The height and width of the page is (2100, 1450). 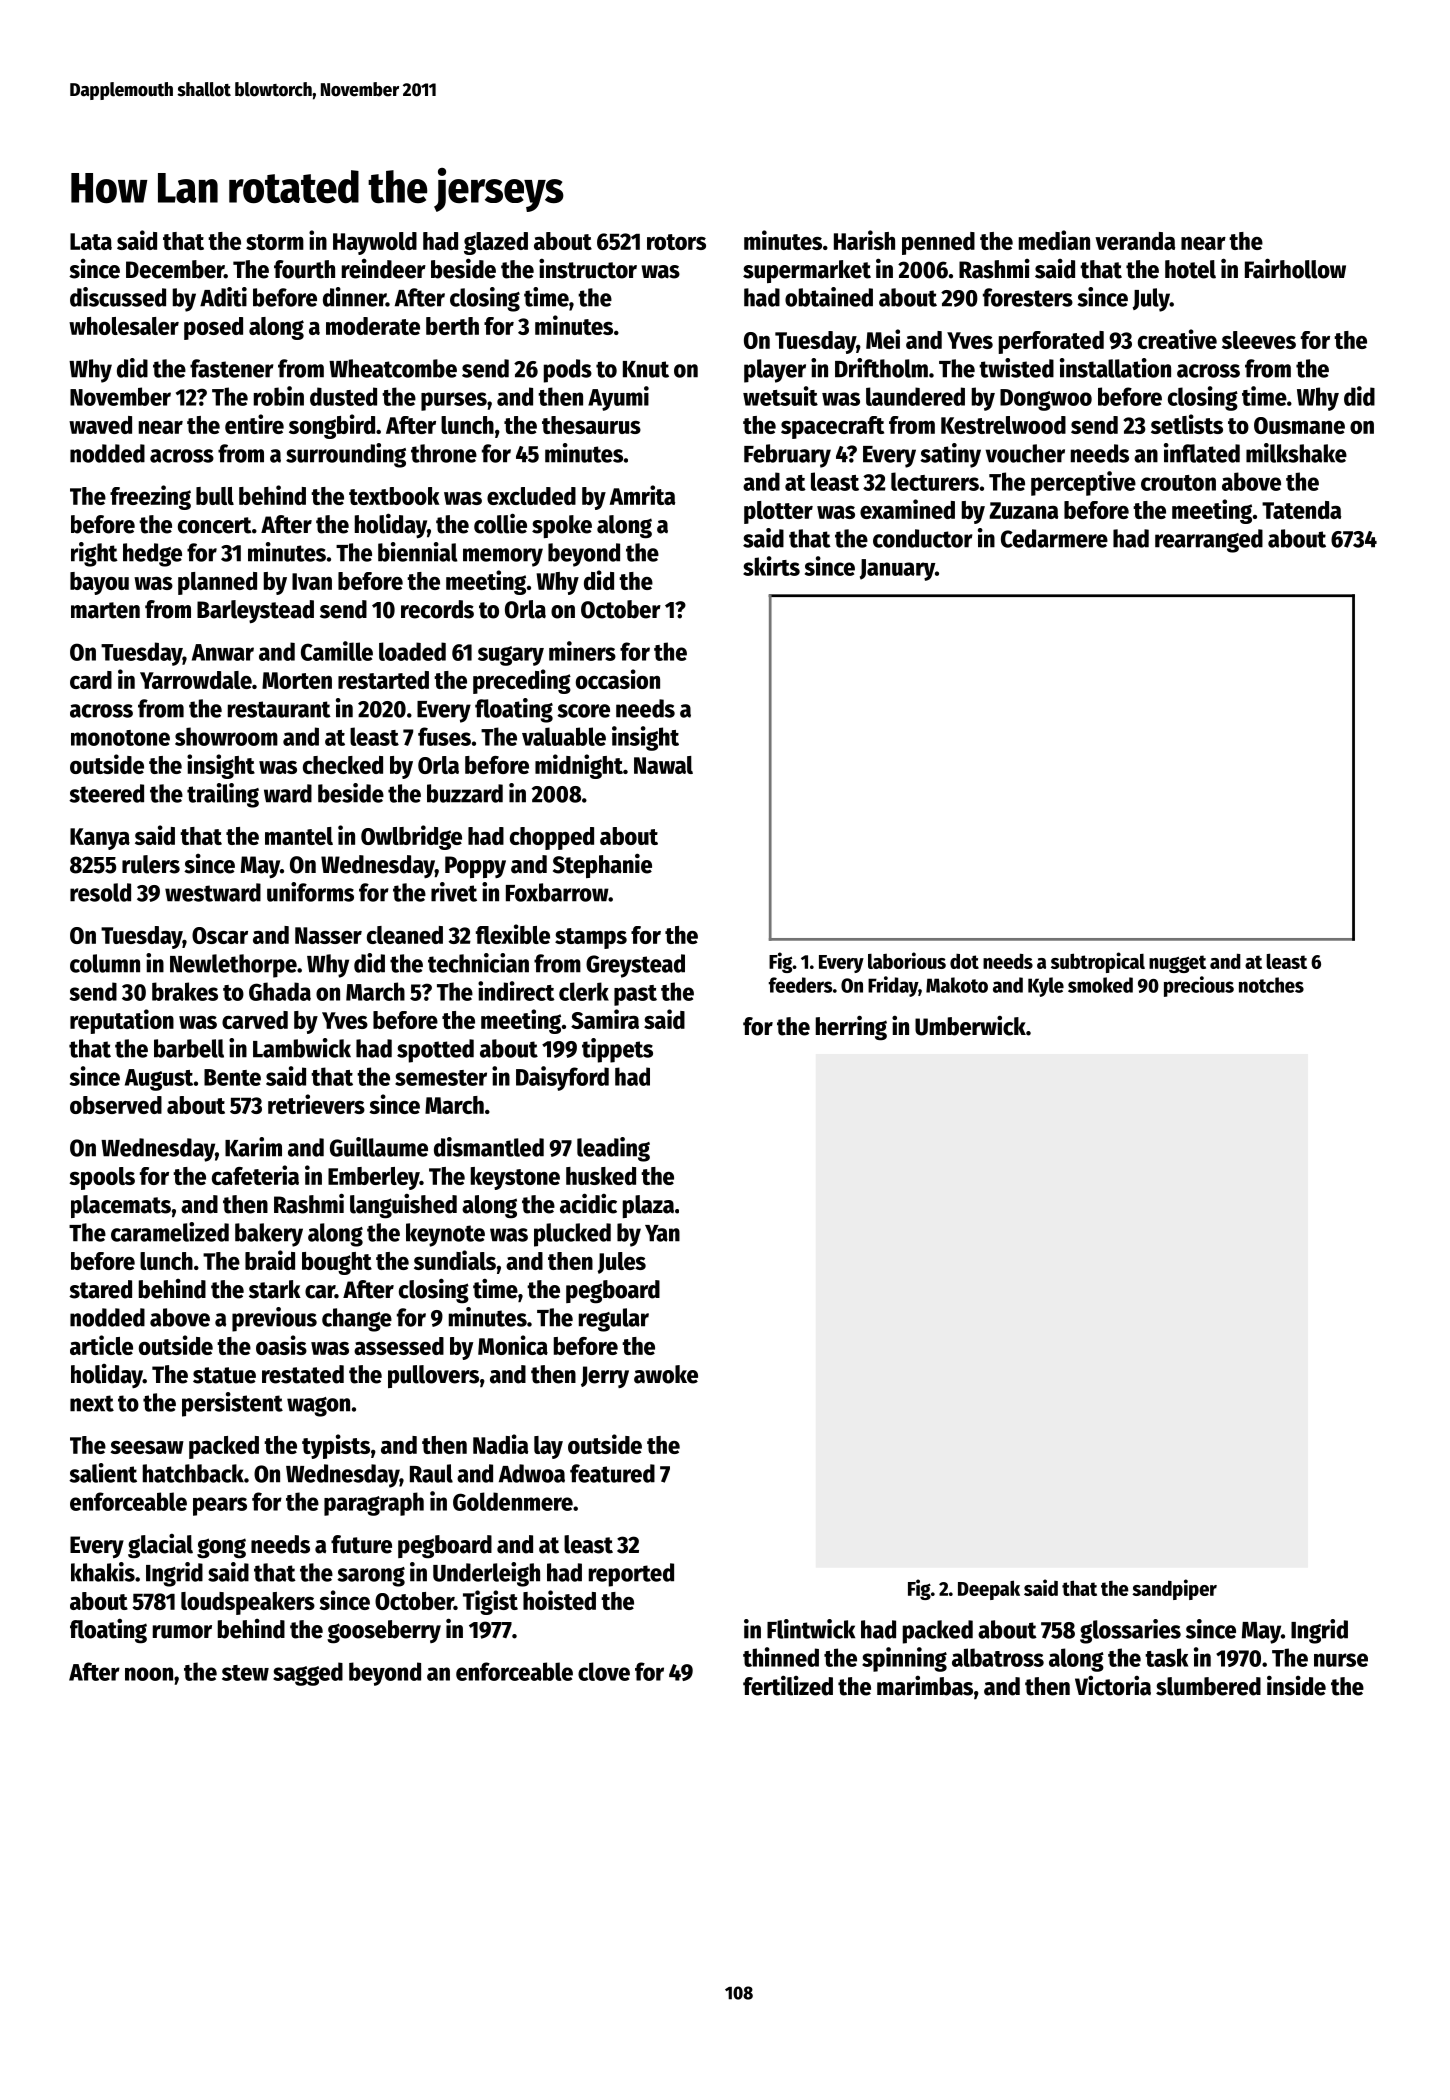 I want to click on biennial, so click(x=418, y=552).
